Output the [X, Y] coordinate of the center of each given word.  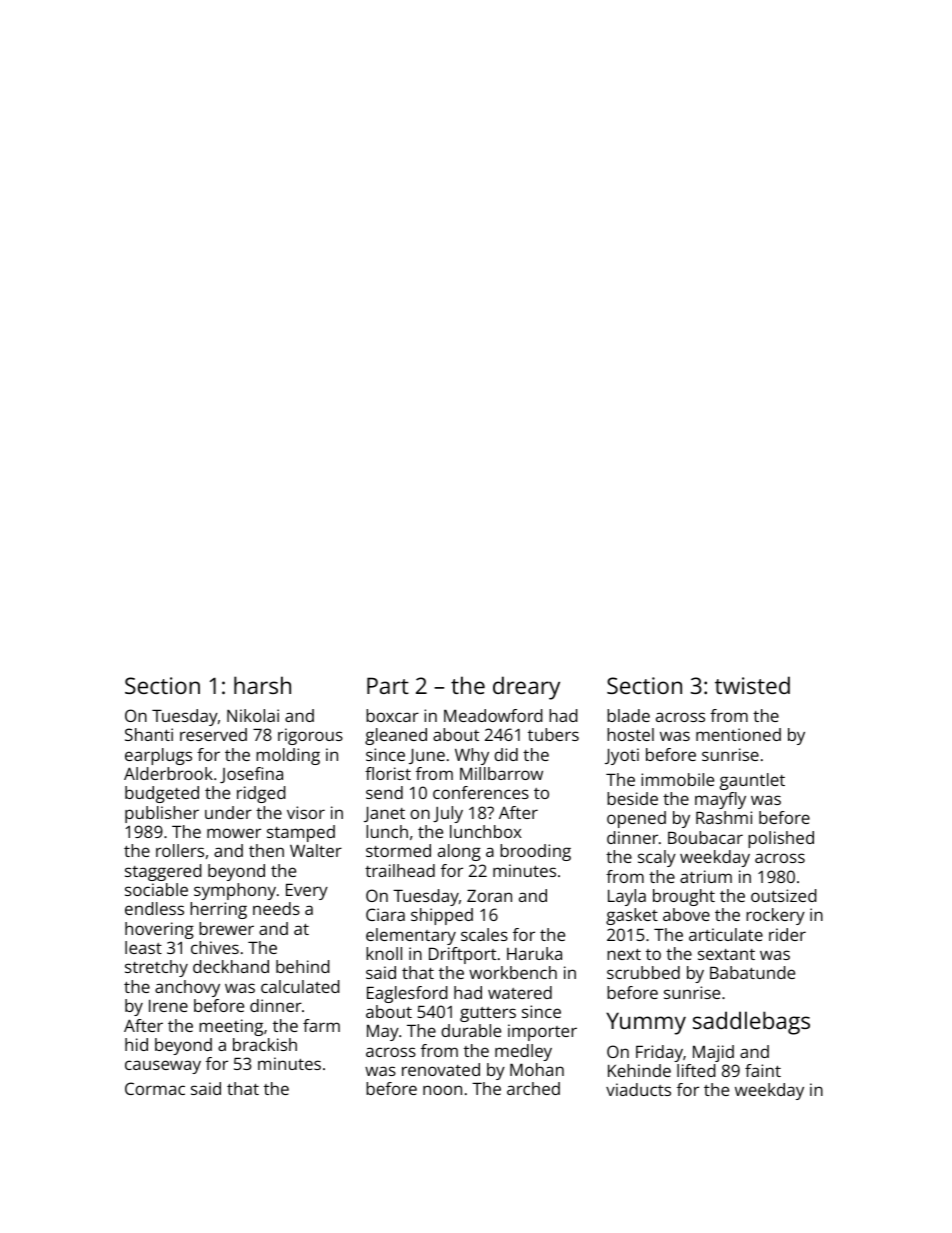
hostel [630, 734]
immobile [677, 779]
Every [307, 892]
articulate [726, 934]
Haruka [534, 953]
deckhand [231, 966]
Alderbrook [168, 773]
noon [442, 1090]
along [459, 852]
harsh [262, 685]
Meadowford [493, 715]
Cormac [155, 1088]
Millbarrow [501, 773]
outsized [784, 895]
